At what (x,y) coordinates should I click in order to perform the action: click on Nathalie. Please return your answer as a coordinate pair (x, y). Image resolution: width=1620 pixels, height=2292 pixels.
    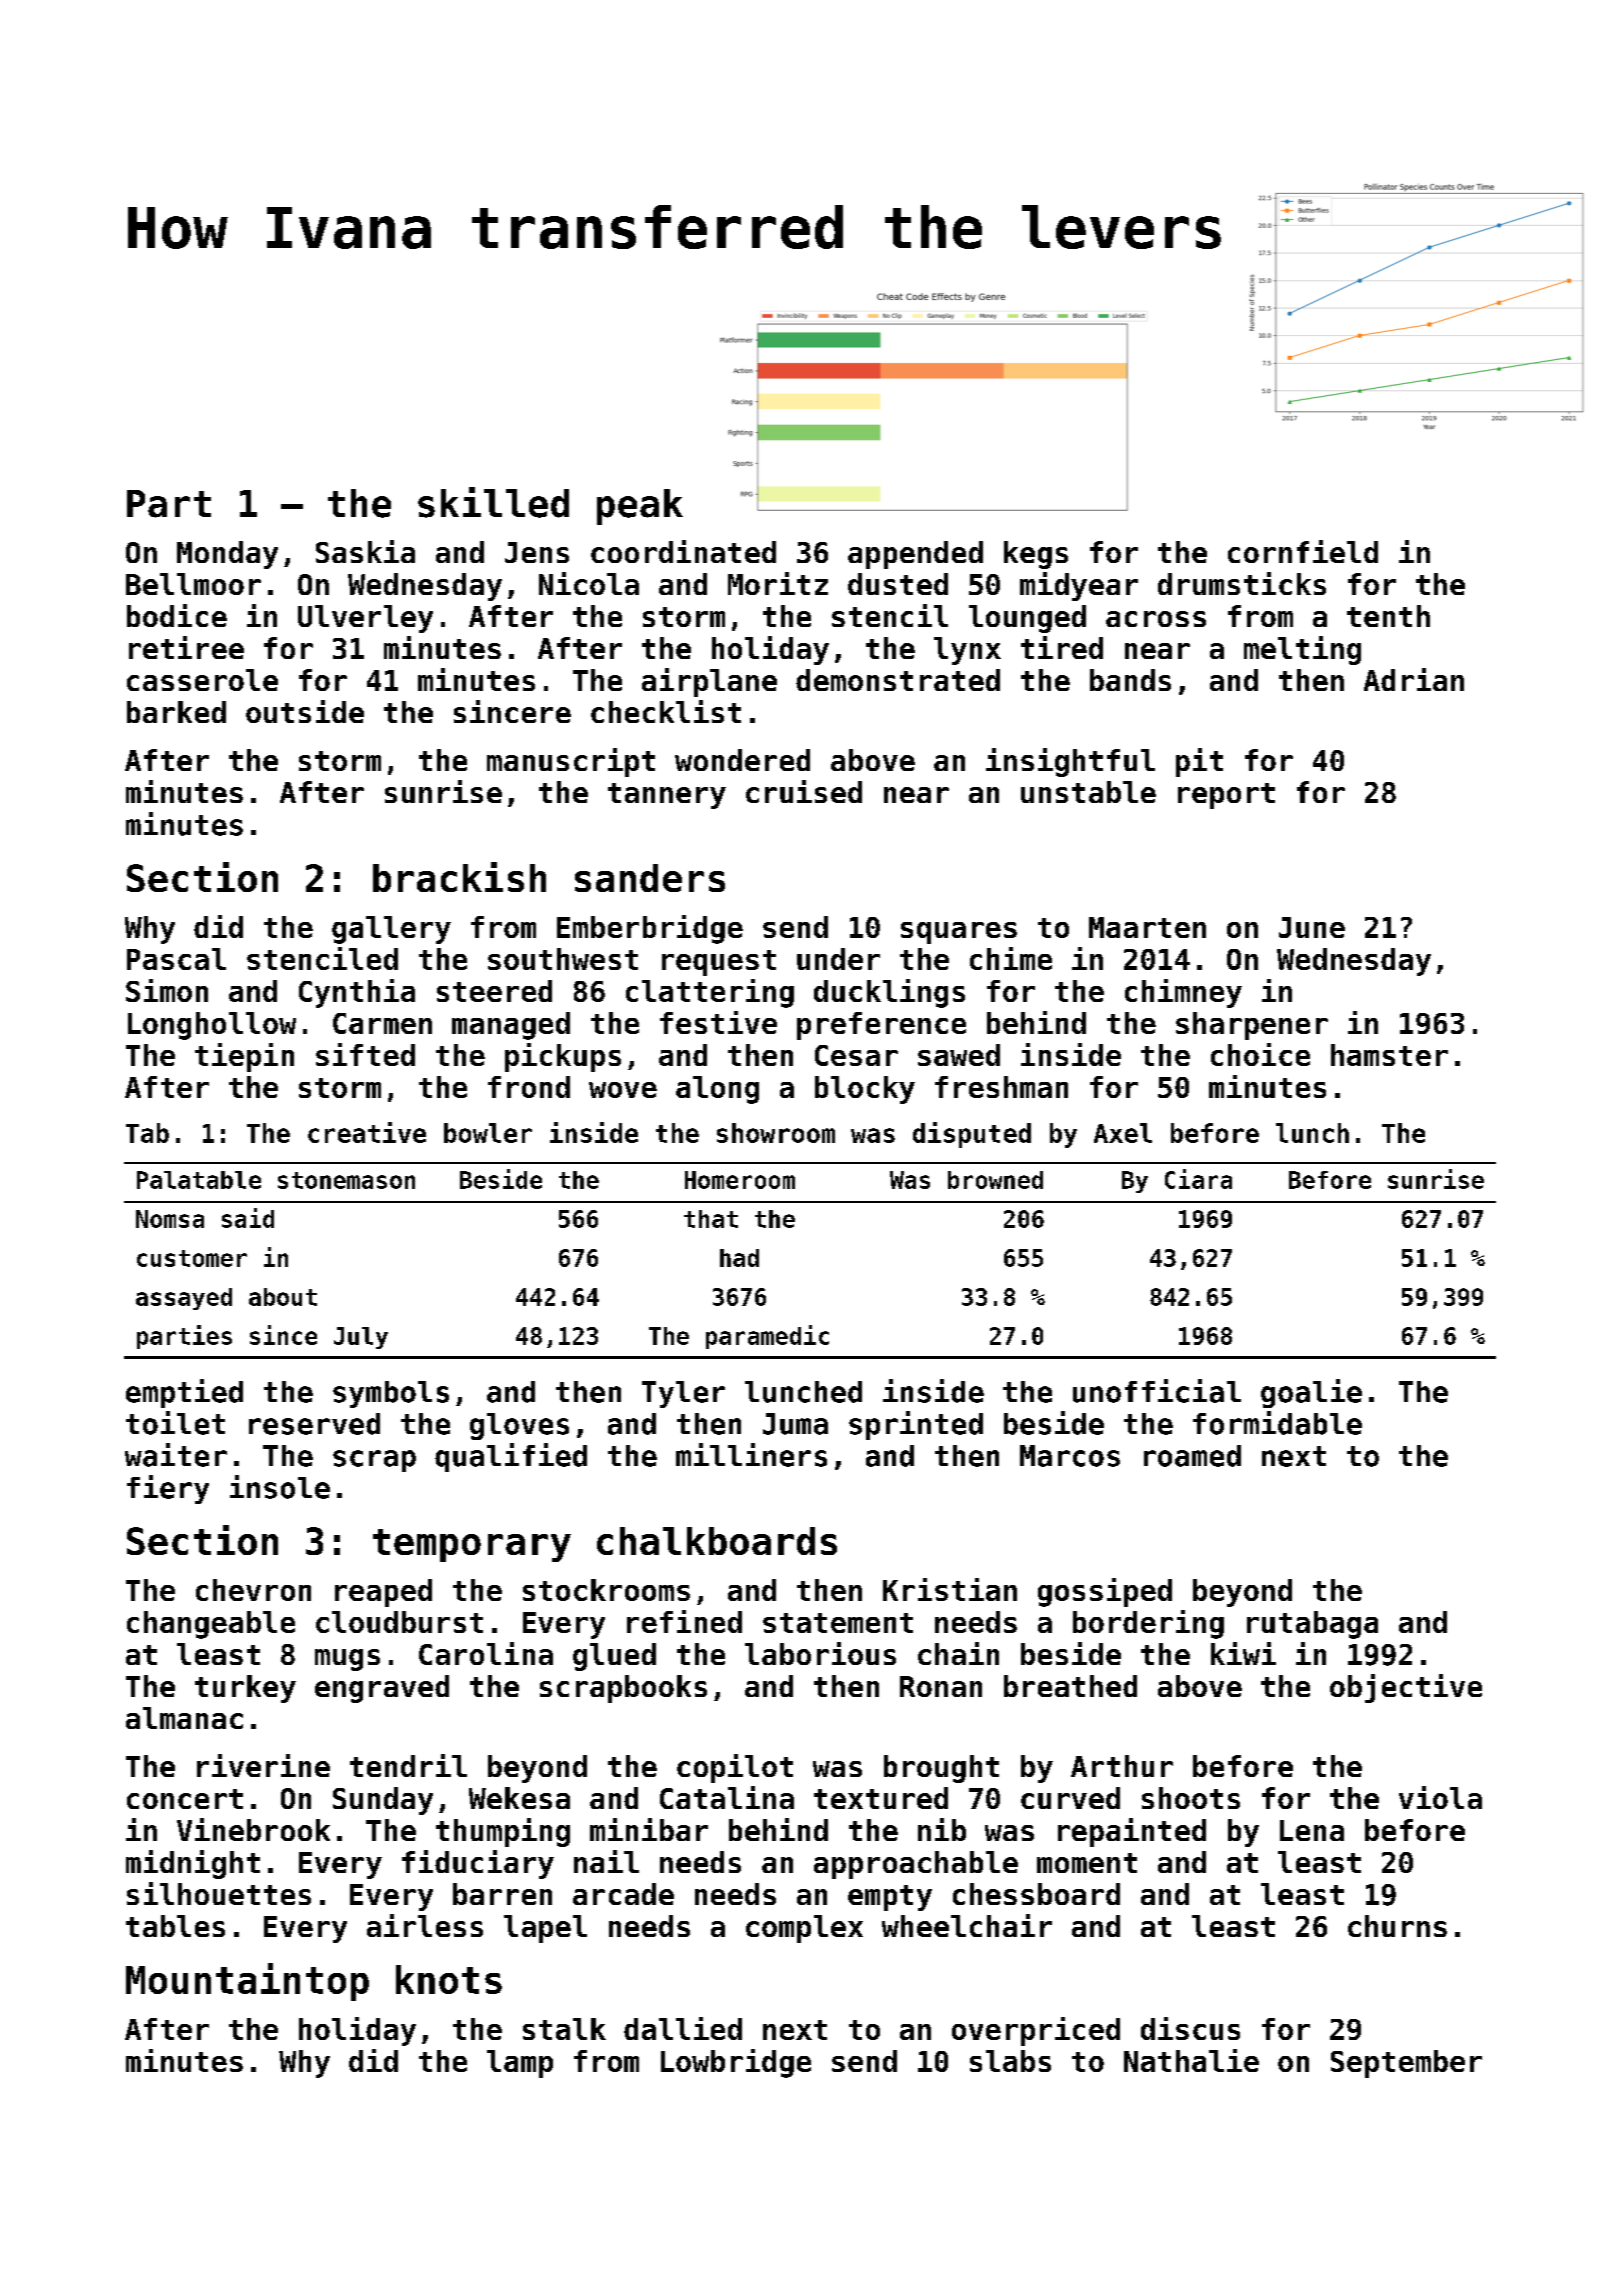
    Looking at the image, I should click on (1191, 2060).
